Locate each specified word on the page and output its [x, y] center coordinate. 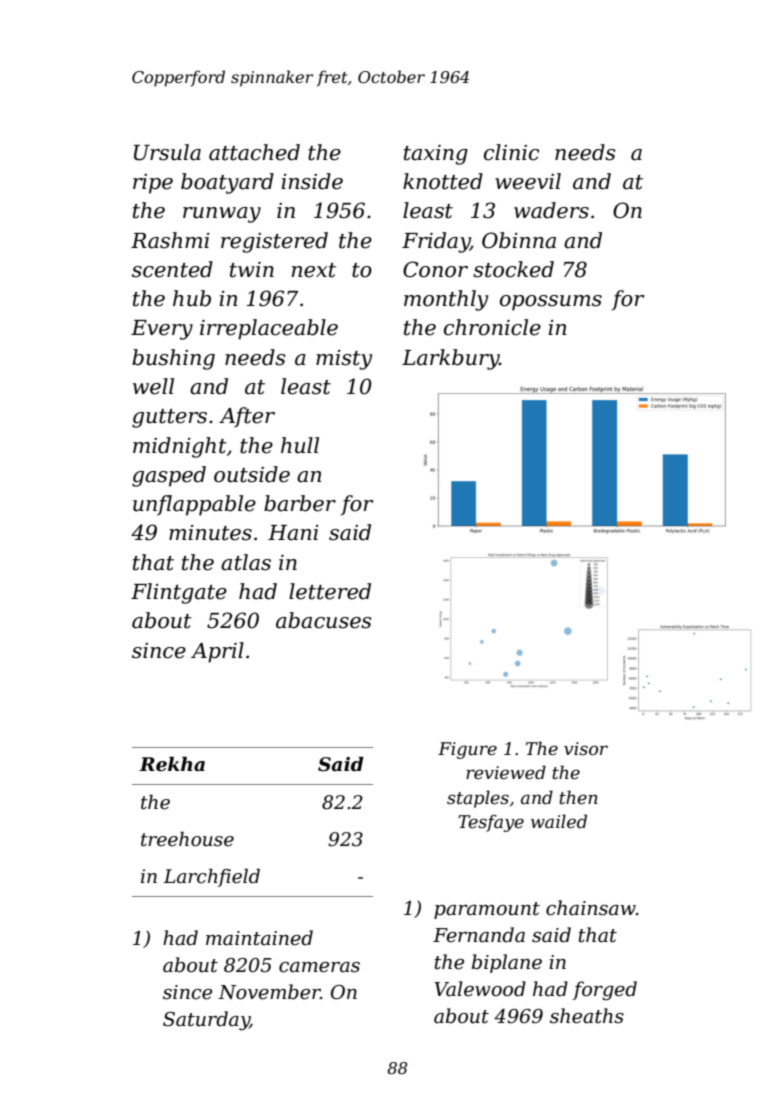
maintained [259, 938]
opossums [551, 303]
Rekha [172, 764]
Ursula [167, 152]
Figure [467, 750]
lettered [330, 591]
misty [344, 360]
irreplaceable [269, 329]
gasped [169, 476]
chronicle [492, 327]
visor [586, 748]
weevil [528, 181]
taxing [436, 155]
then [578, 797]
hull [300, 445]
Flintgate [179, 593]
